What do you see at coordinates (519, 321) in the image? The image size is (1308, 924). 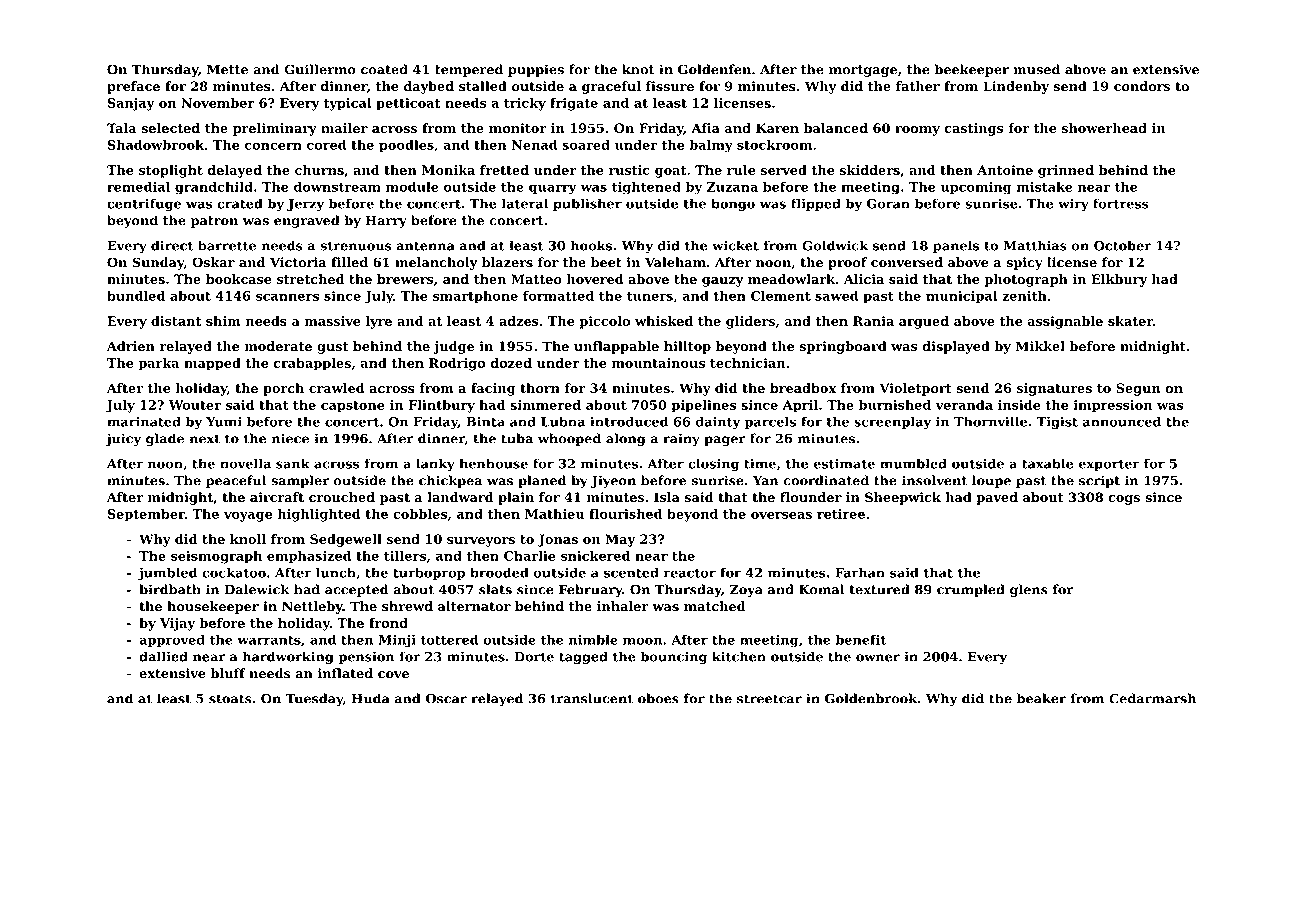 I see `adzes` at bounding box center [519, 321].
